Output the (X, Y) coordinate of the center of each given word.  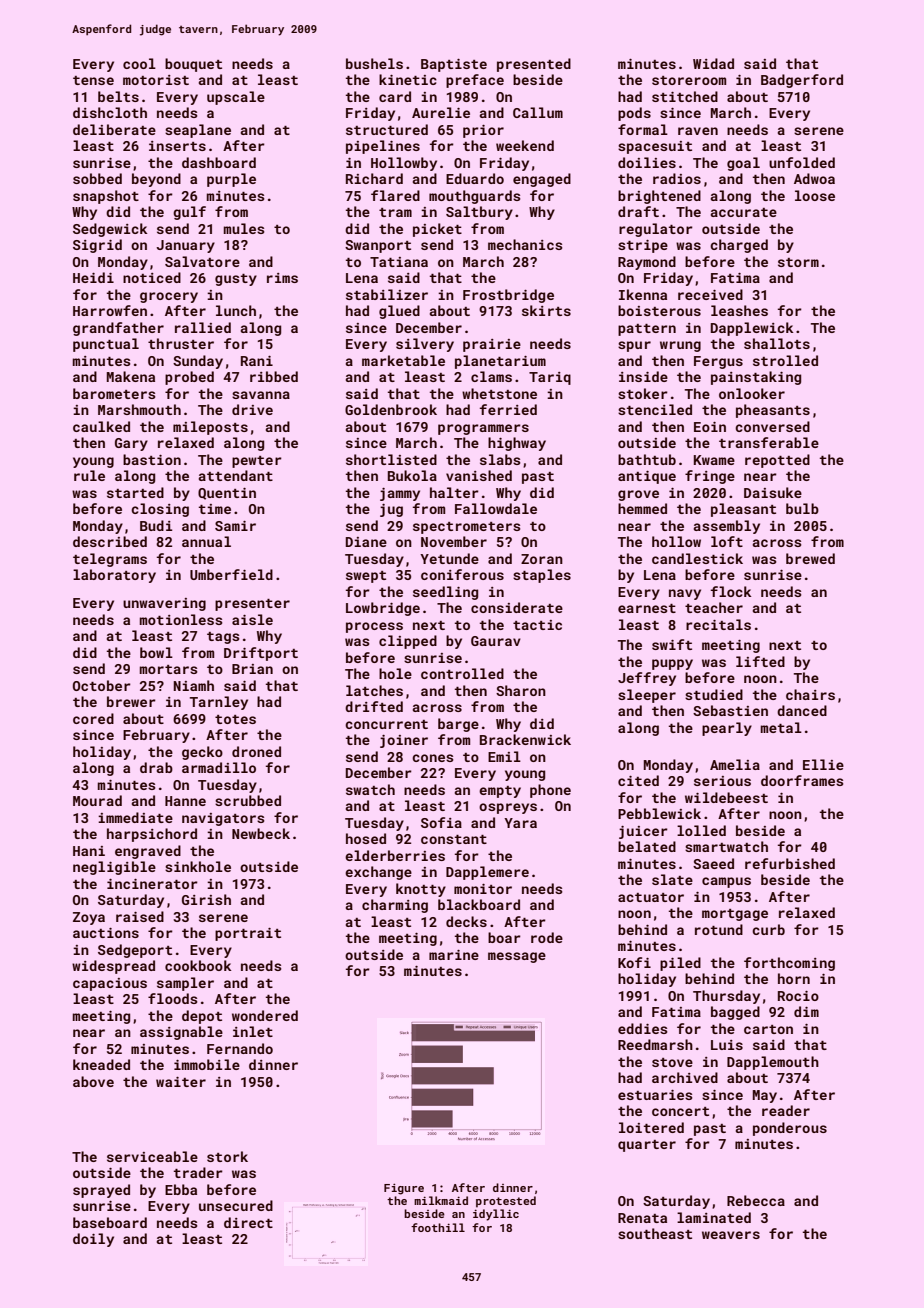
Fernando (240, 1048)
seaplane (198, 131)
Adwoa (814, 178)
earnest (647, 608)
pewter (257, 462)
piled (680, 964)
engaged (542, 180)
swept (366, 577)
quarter (647, 1146)
